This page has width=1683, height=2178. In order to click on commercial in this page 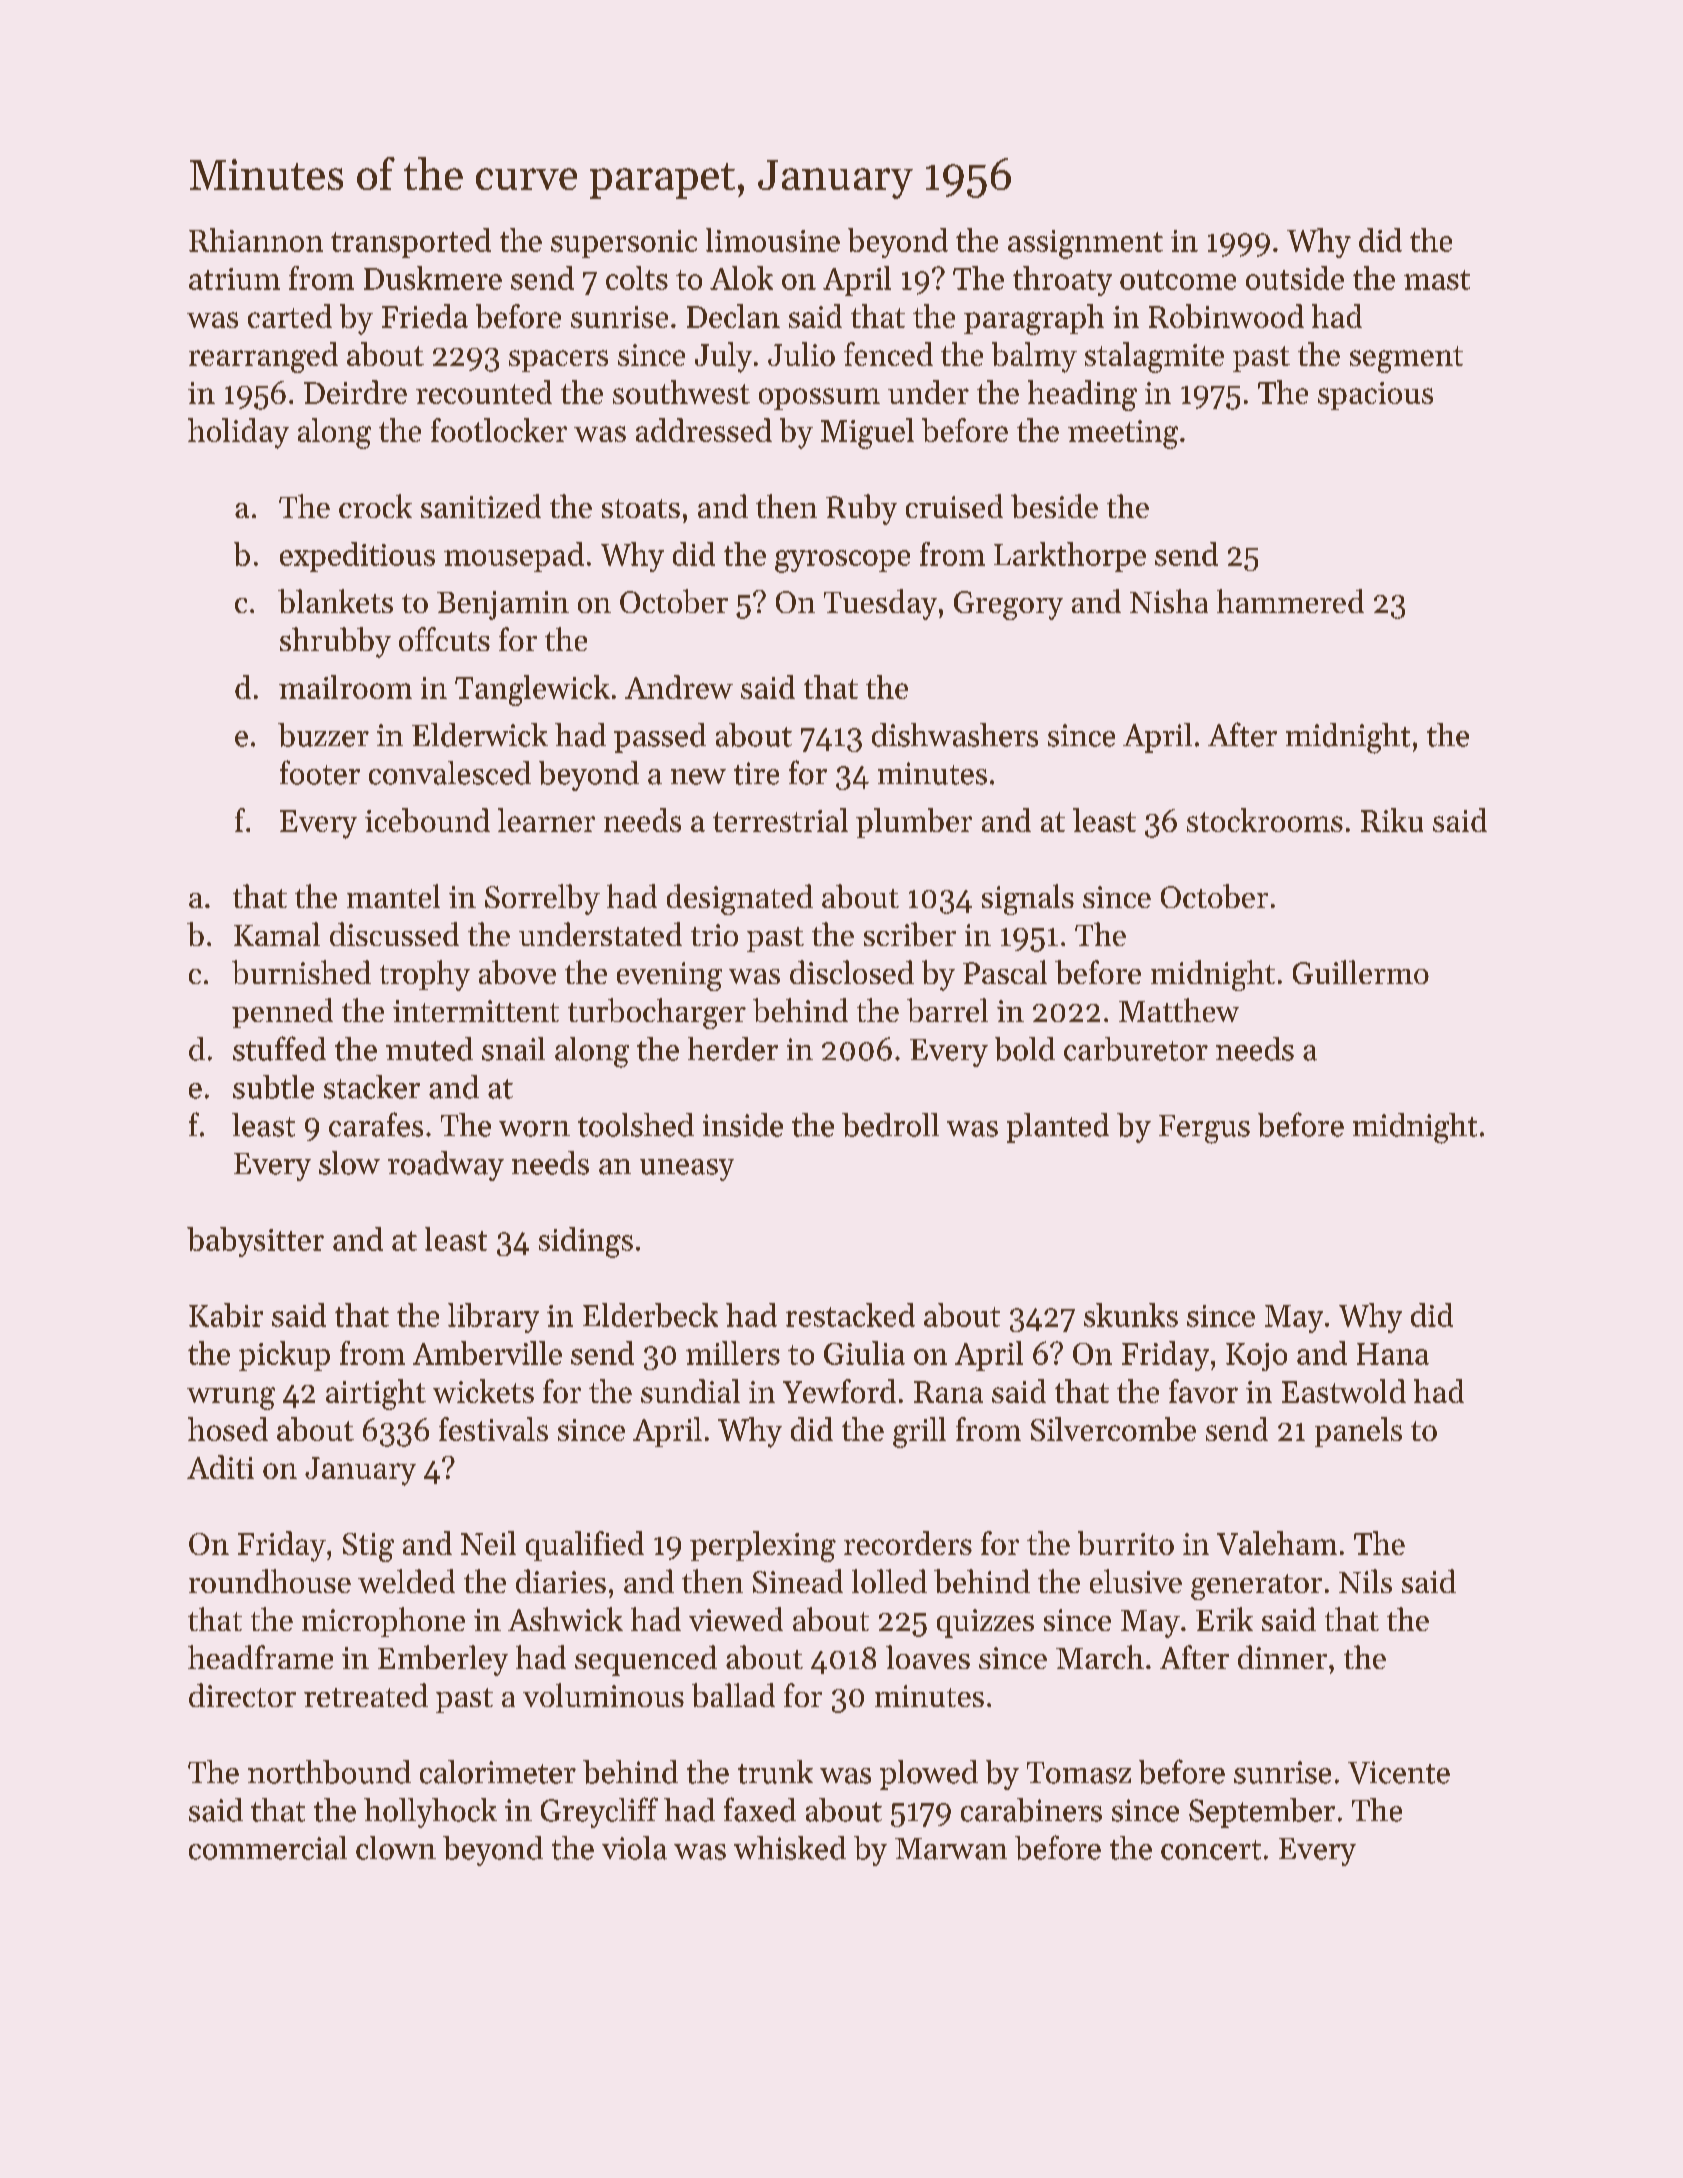, I will do `click(268, 1848)`.
